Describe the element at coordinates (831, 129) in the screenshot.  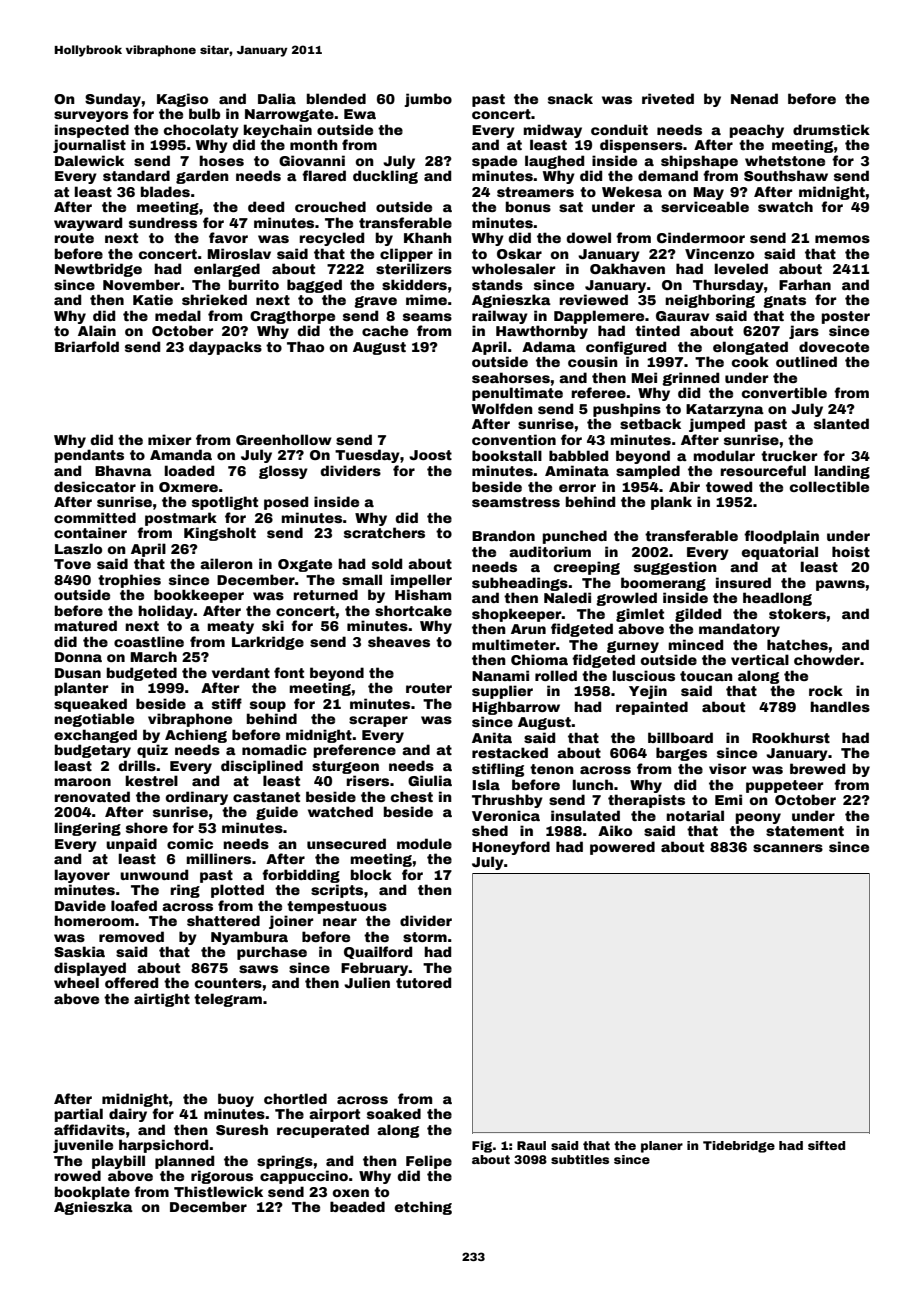
I see `drumstick` at that location.
